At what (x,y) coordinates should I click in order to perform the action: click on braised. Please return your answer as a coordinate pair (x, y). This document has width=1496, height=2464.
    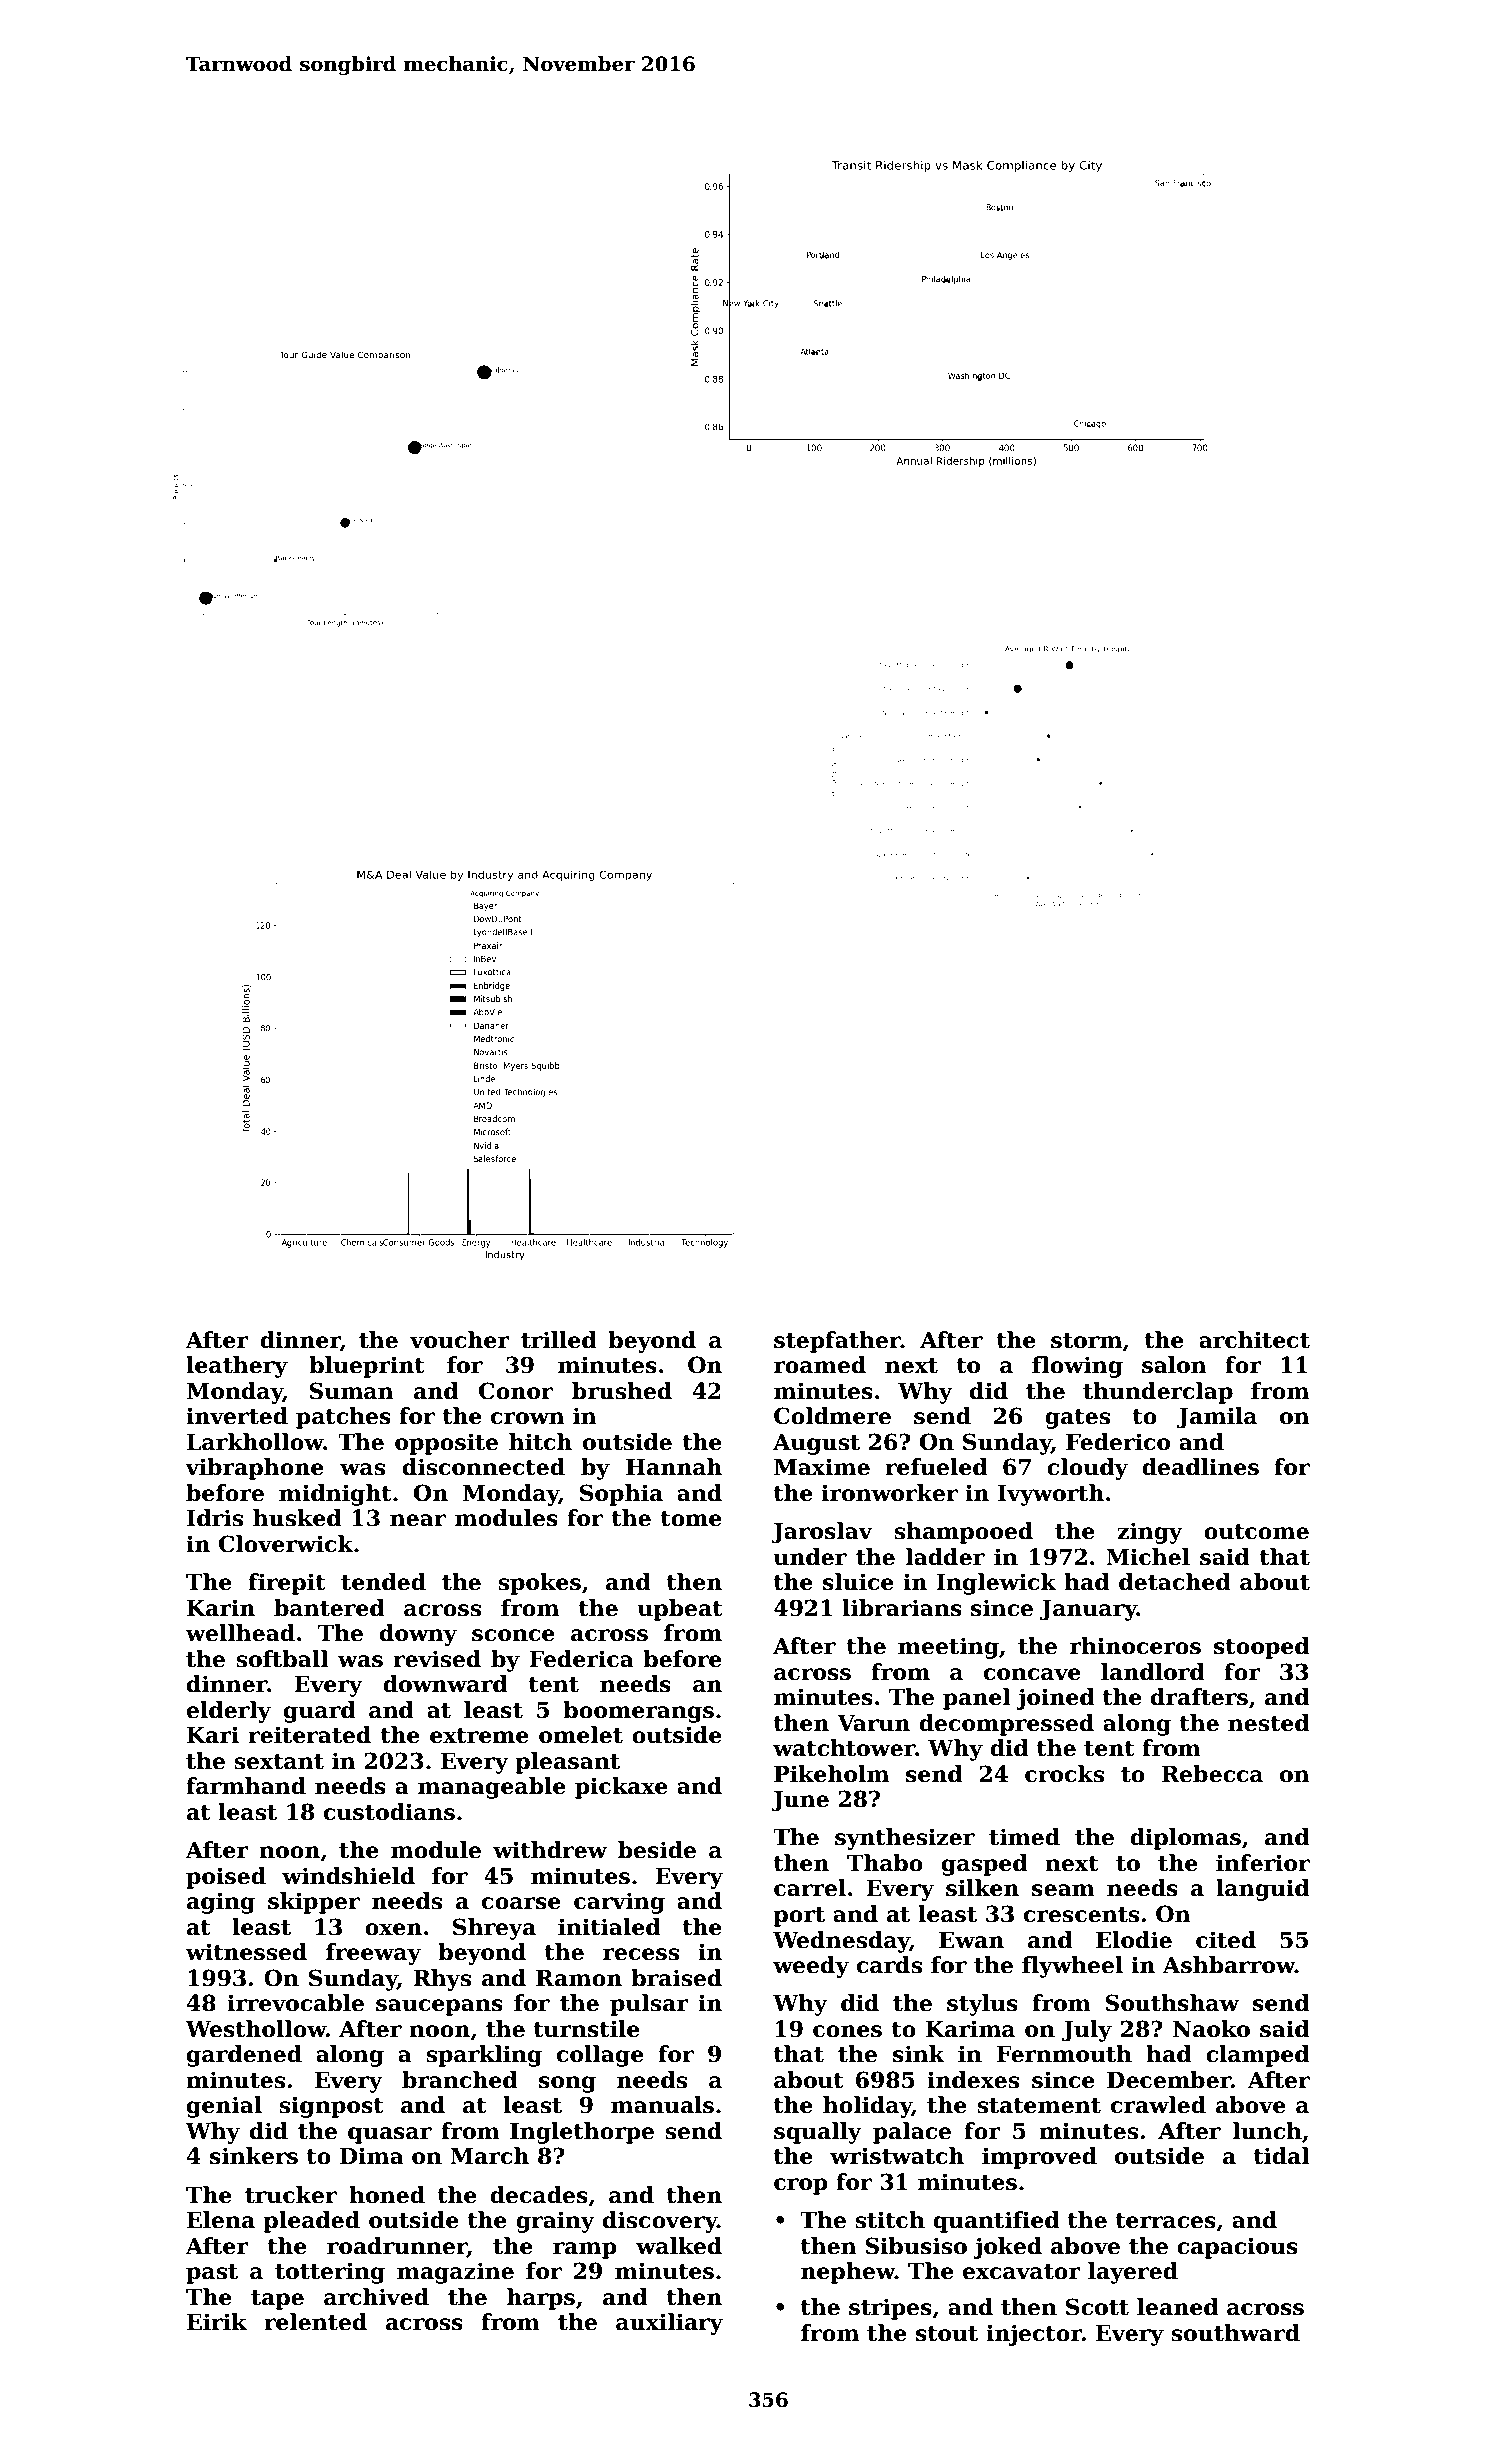
    Looking at the image, I should click on (676, 1978).
